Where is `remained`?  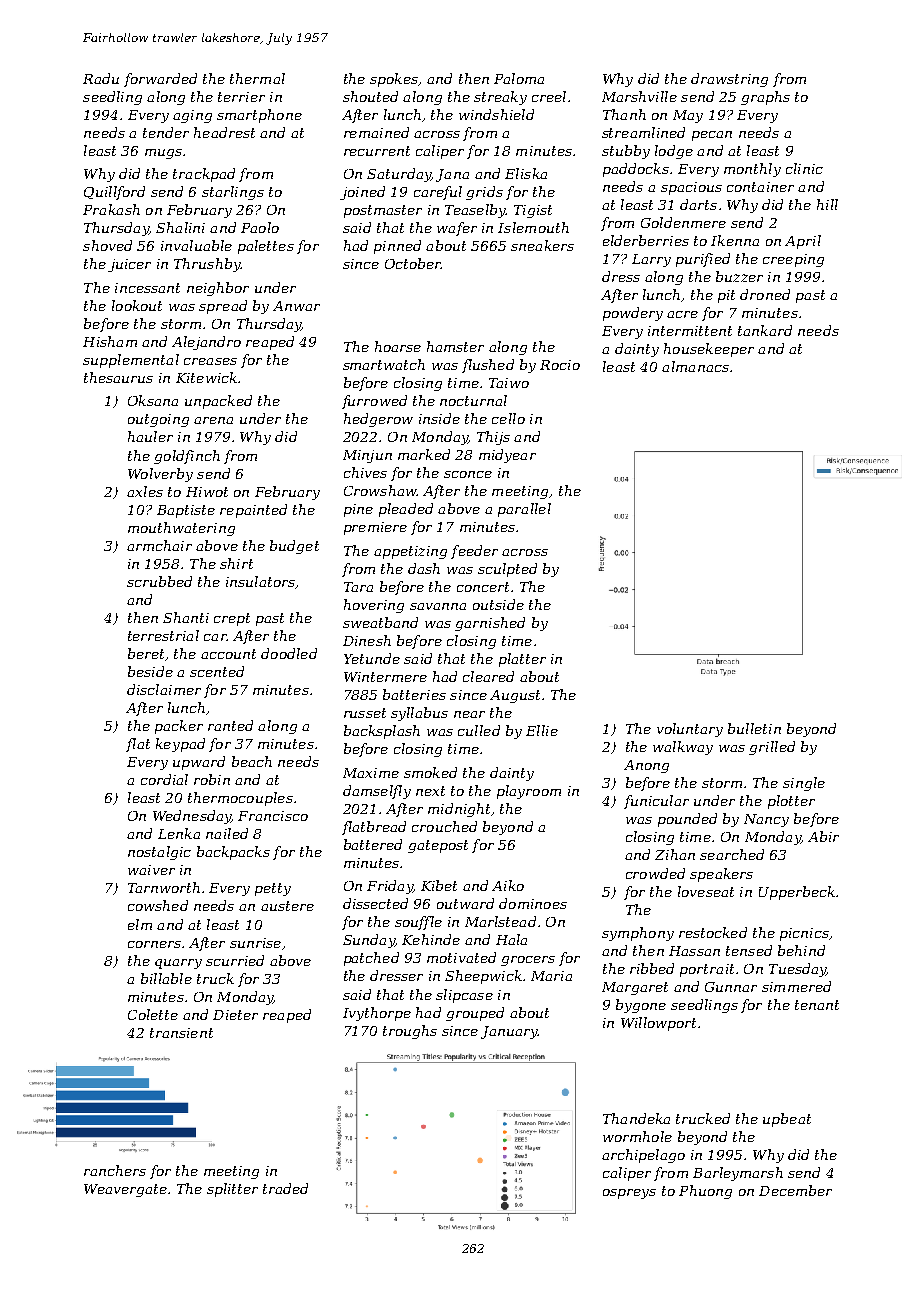
remained is located at coordinates (376, 132).
